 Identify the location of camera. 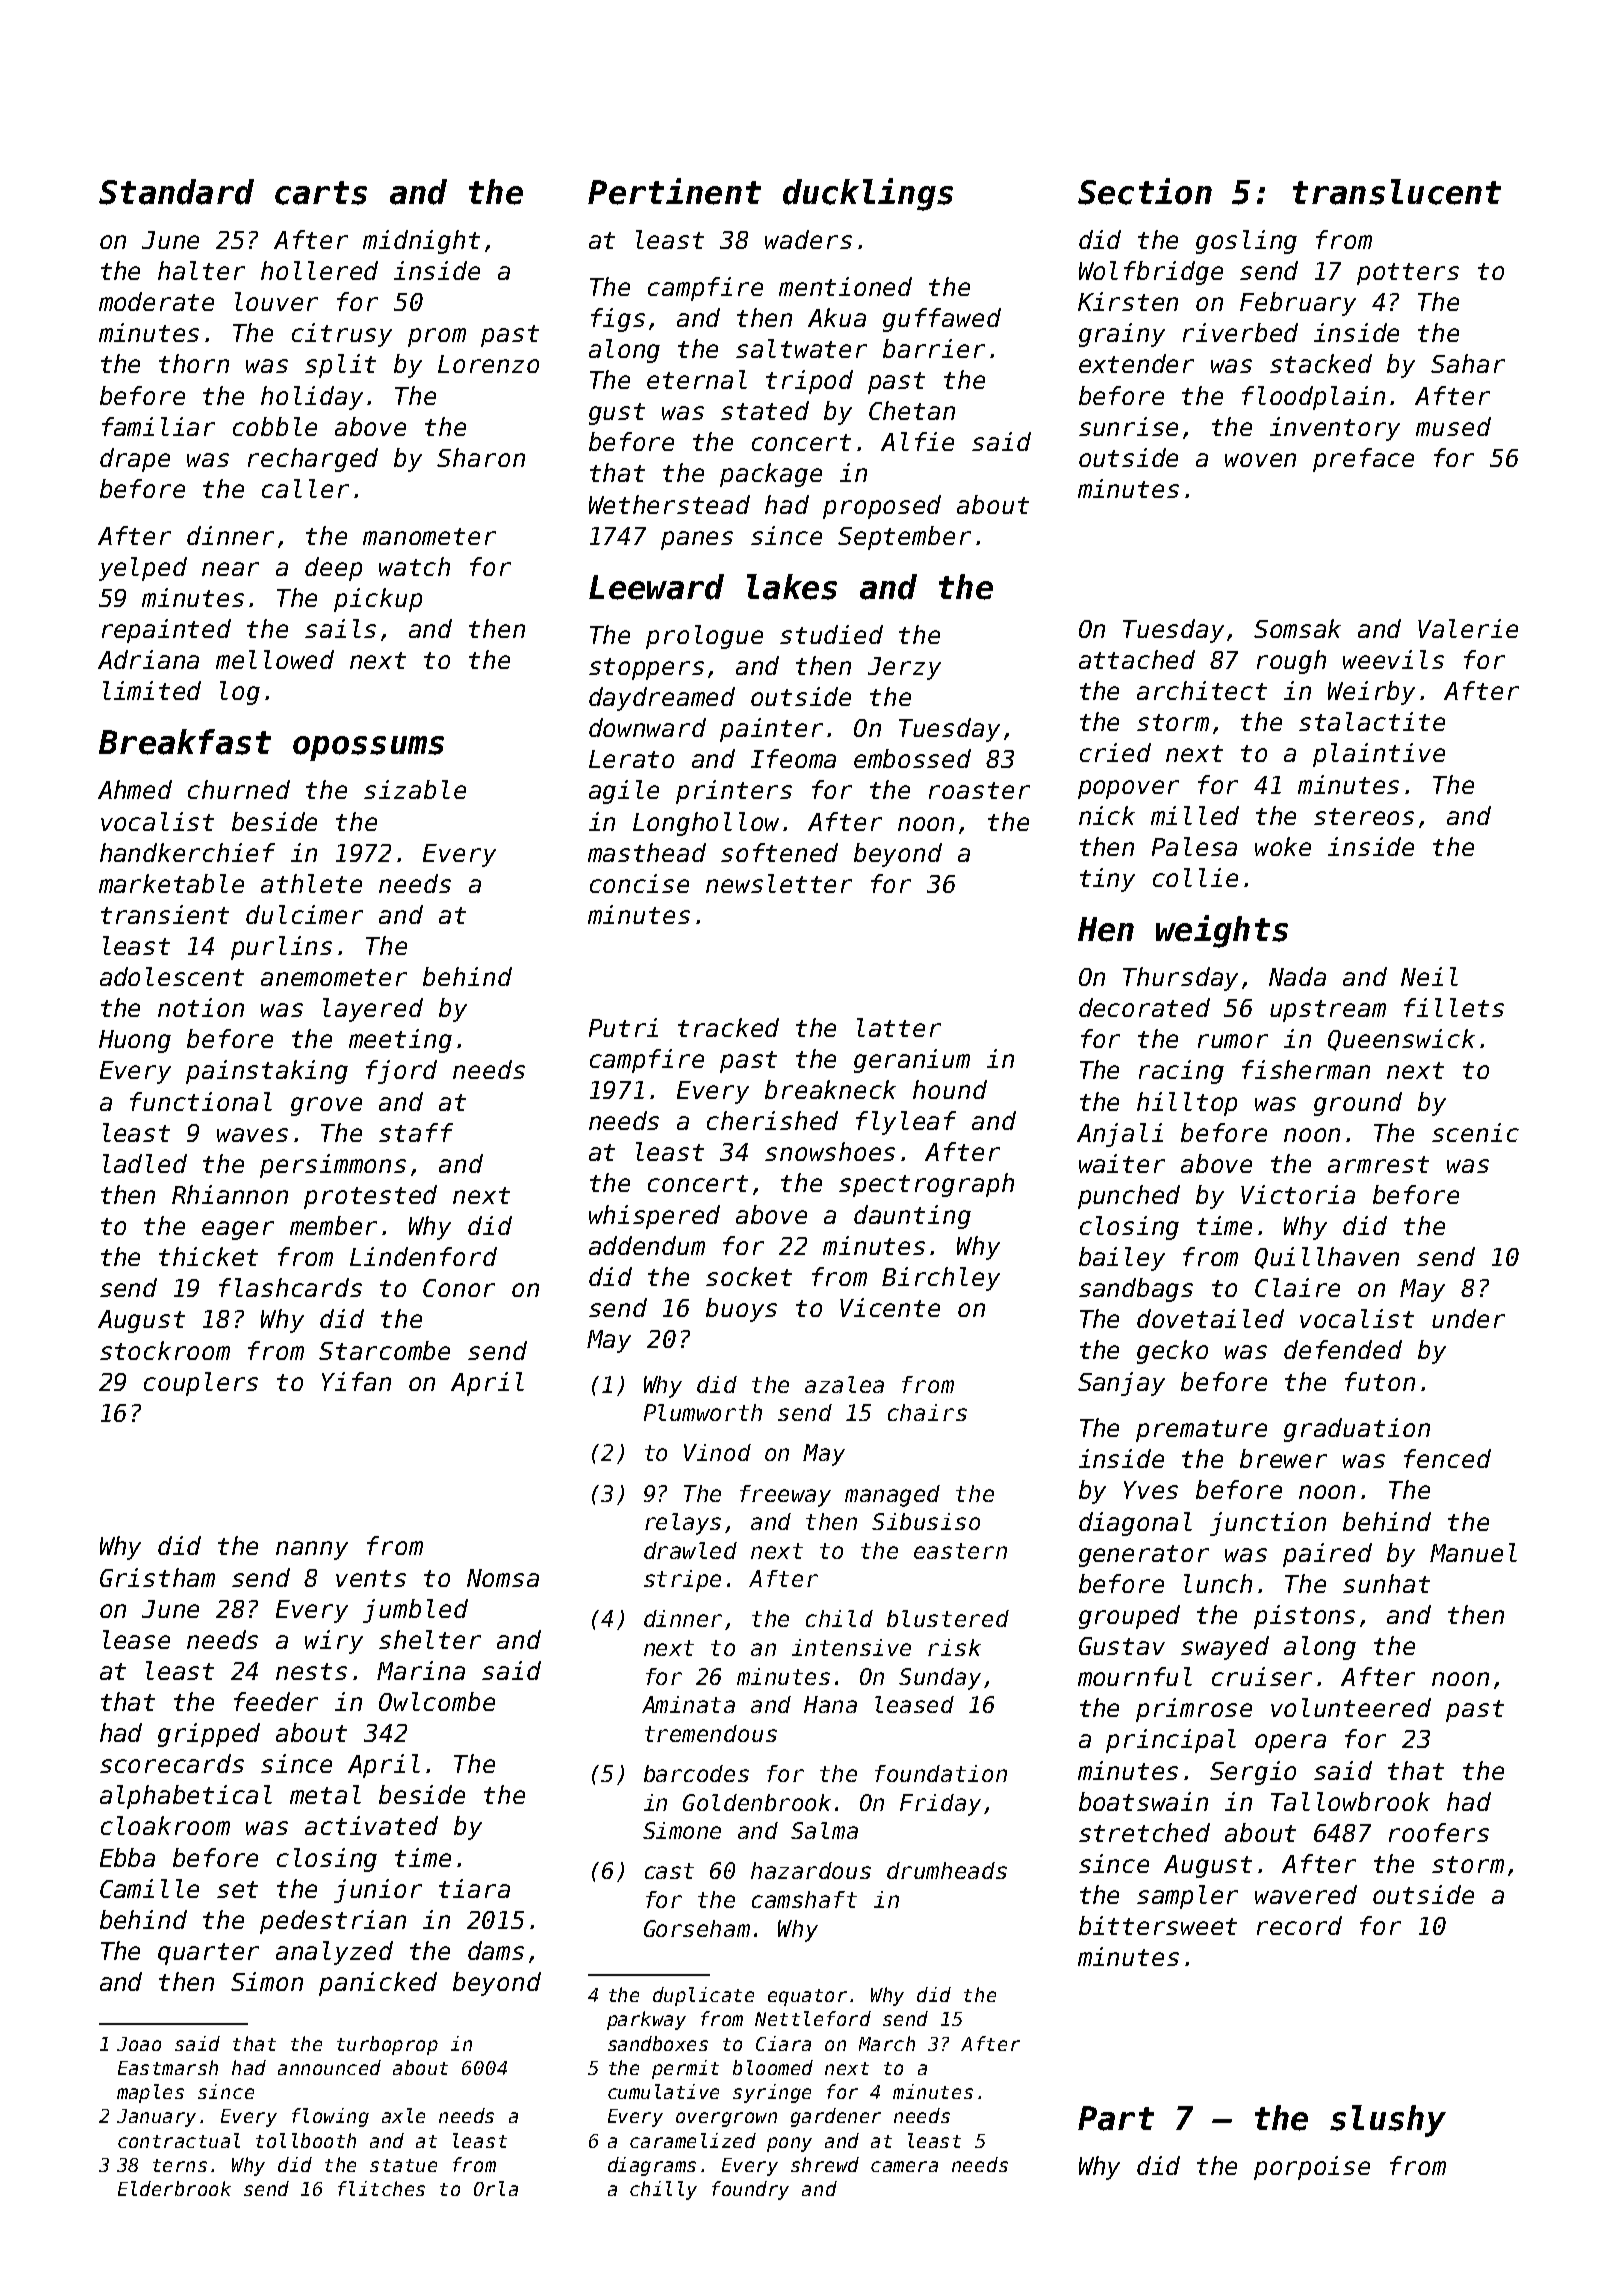
(904, 2166).
